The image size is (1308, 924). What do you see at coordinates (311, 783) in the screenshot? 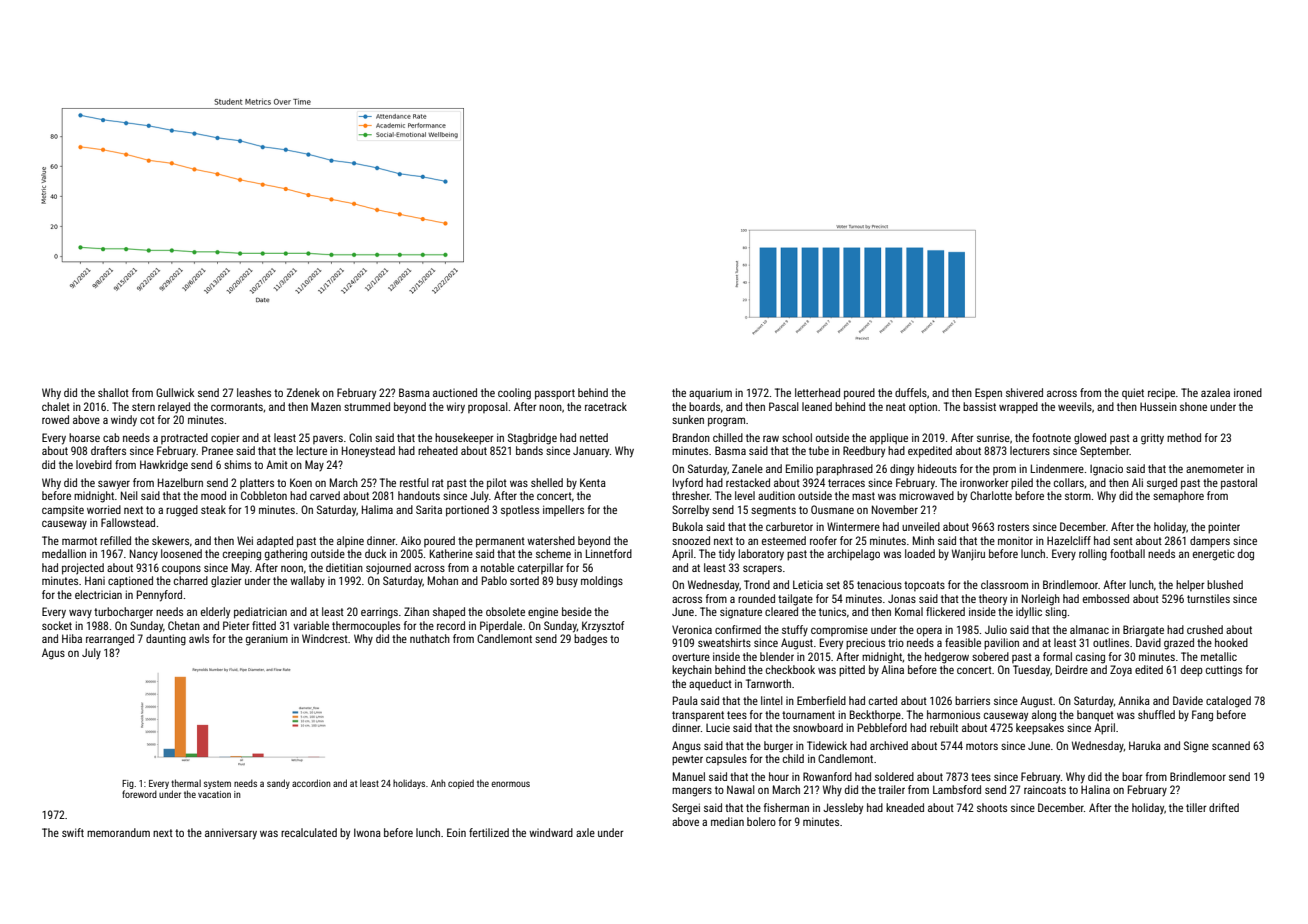
I see `accordion` at bounding box center [311, 783].
